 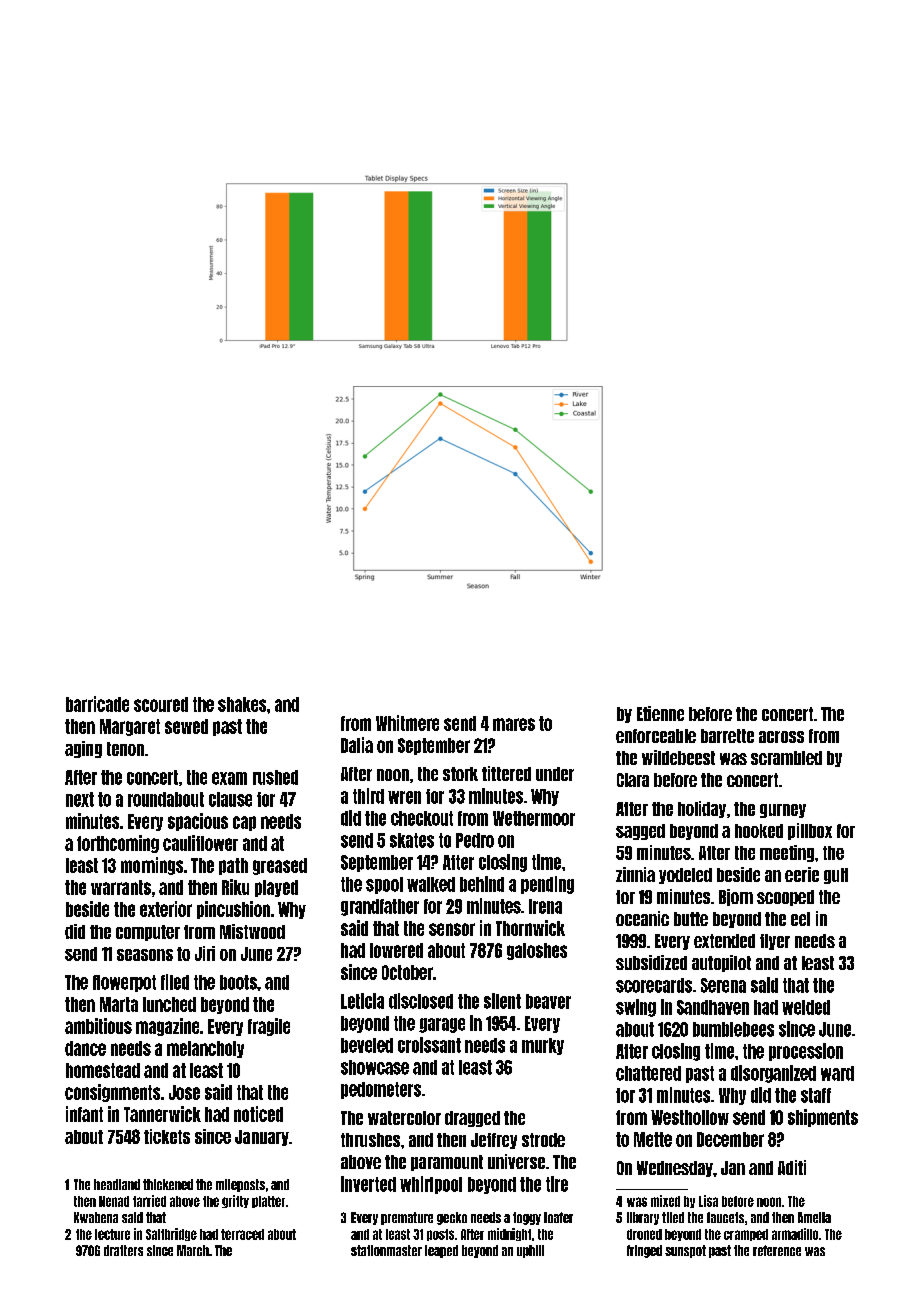 What do you see at coordinates (370, 1140) in the screenshot?
I see `thrushes` at bounding box center [370, 1140].
